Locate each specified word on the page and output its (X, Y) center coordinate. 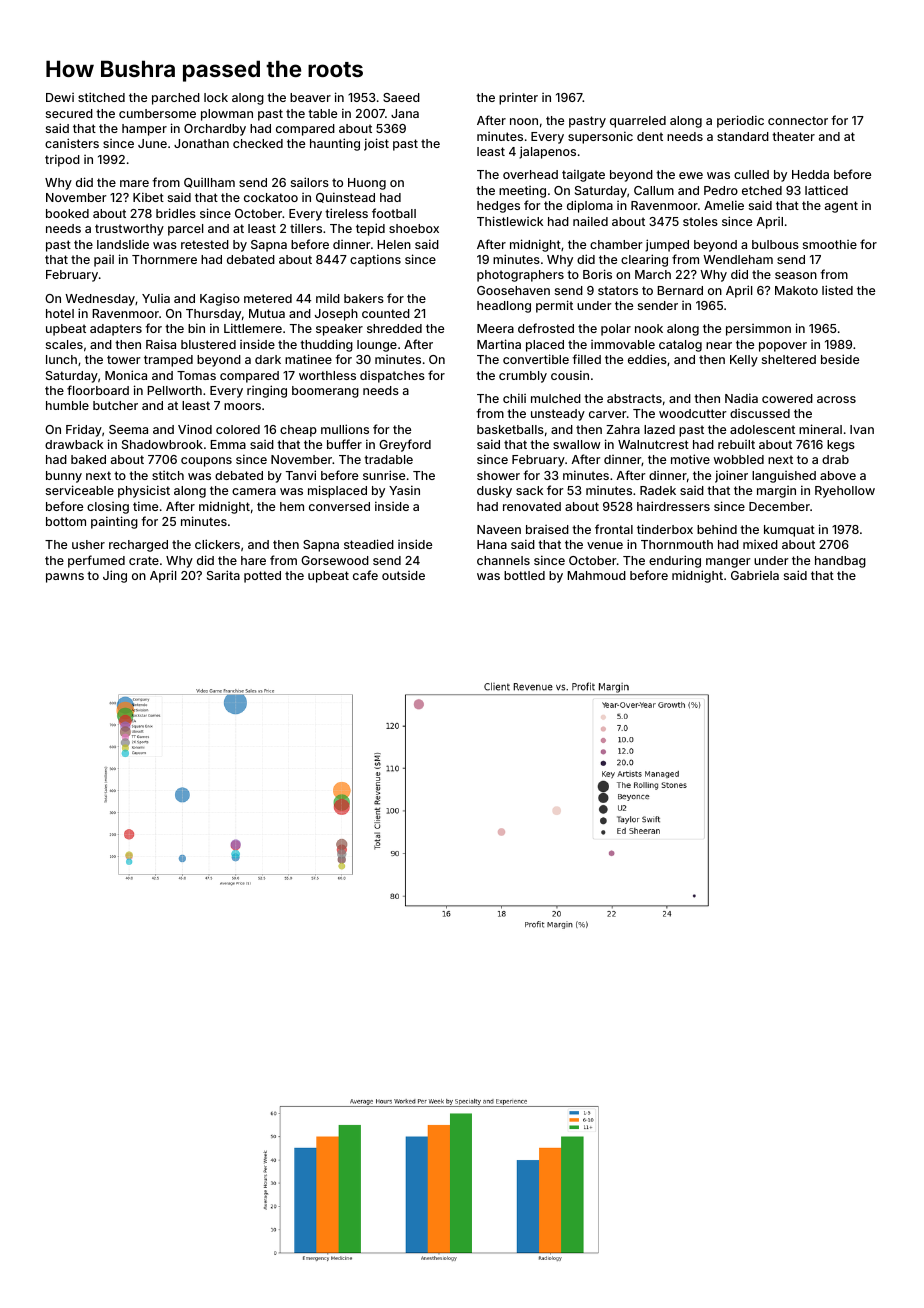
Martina (499, 344)
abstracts (634, 398)
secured (69, 113)
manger (728, 563)
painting (114, 522)
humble (67, 405)
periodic (740, 121)
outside (403, 575)
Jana (405, 113)
